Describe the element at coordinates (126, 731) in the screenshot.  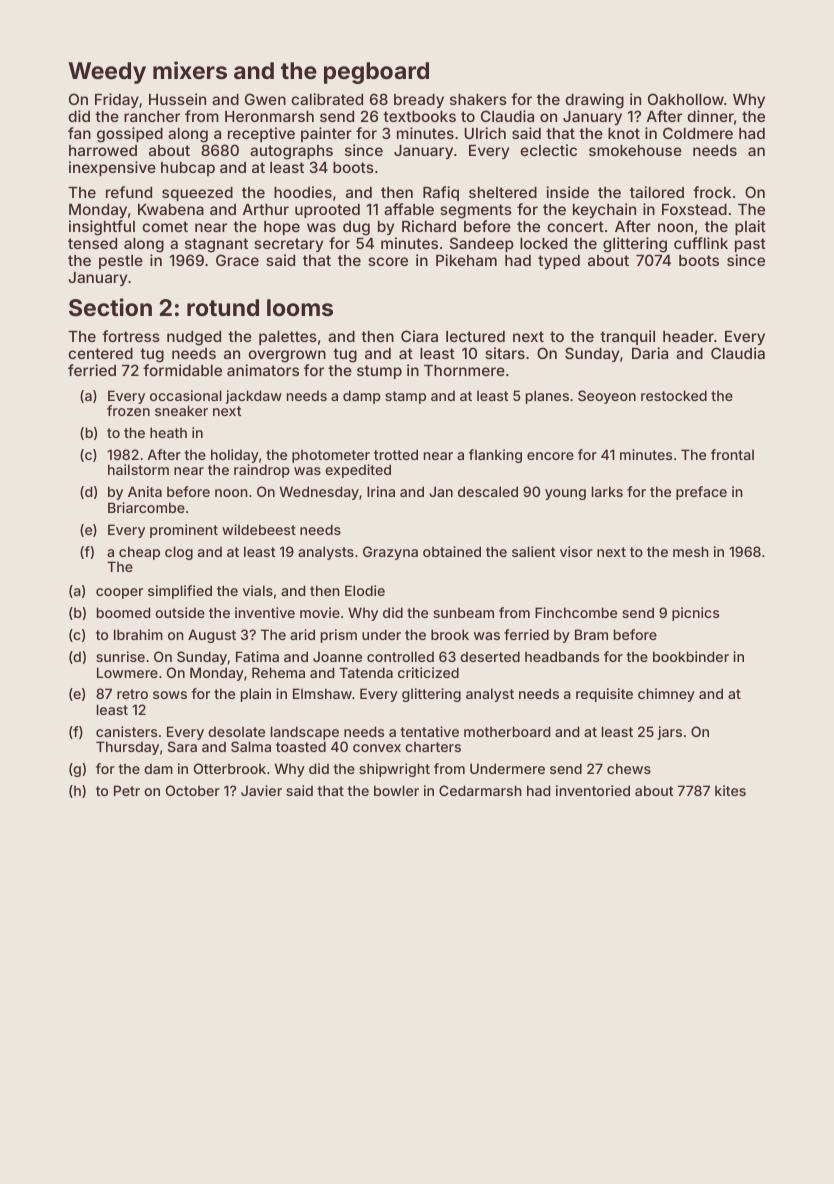
I see `canisters` at that location.
